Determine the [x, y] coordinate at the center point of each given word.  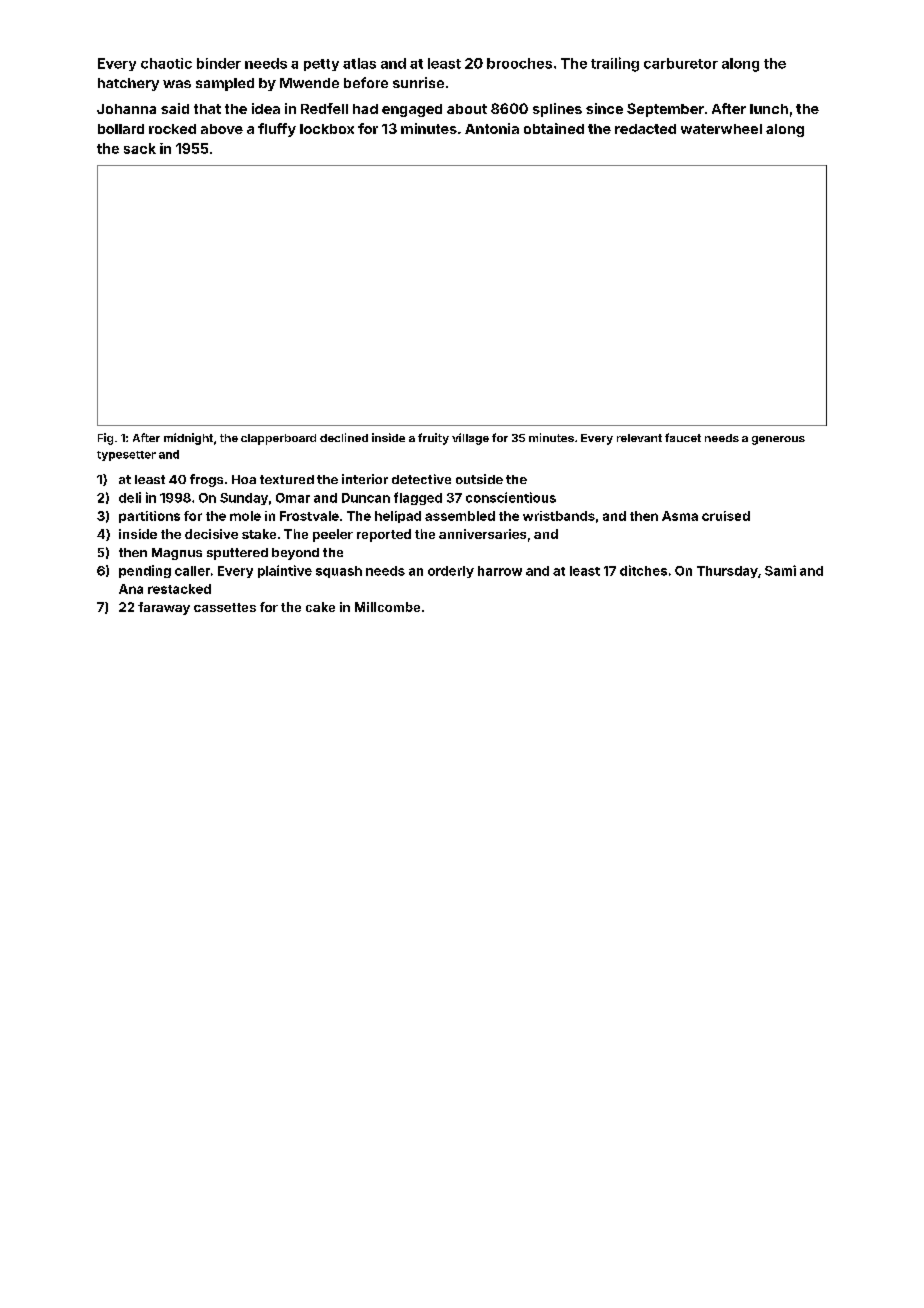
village [470, 439]
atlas [359, 63]
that [207, 109]
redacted [645, 129]
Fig [105, 439]
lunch [769, 109]
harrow [500, 571]
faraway [164, 608]
